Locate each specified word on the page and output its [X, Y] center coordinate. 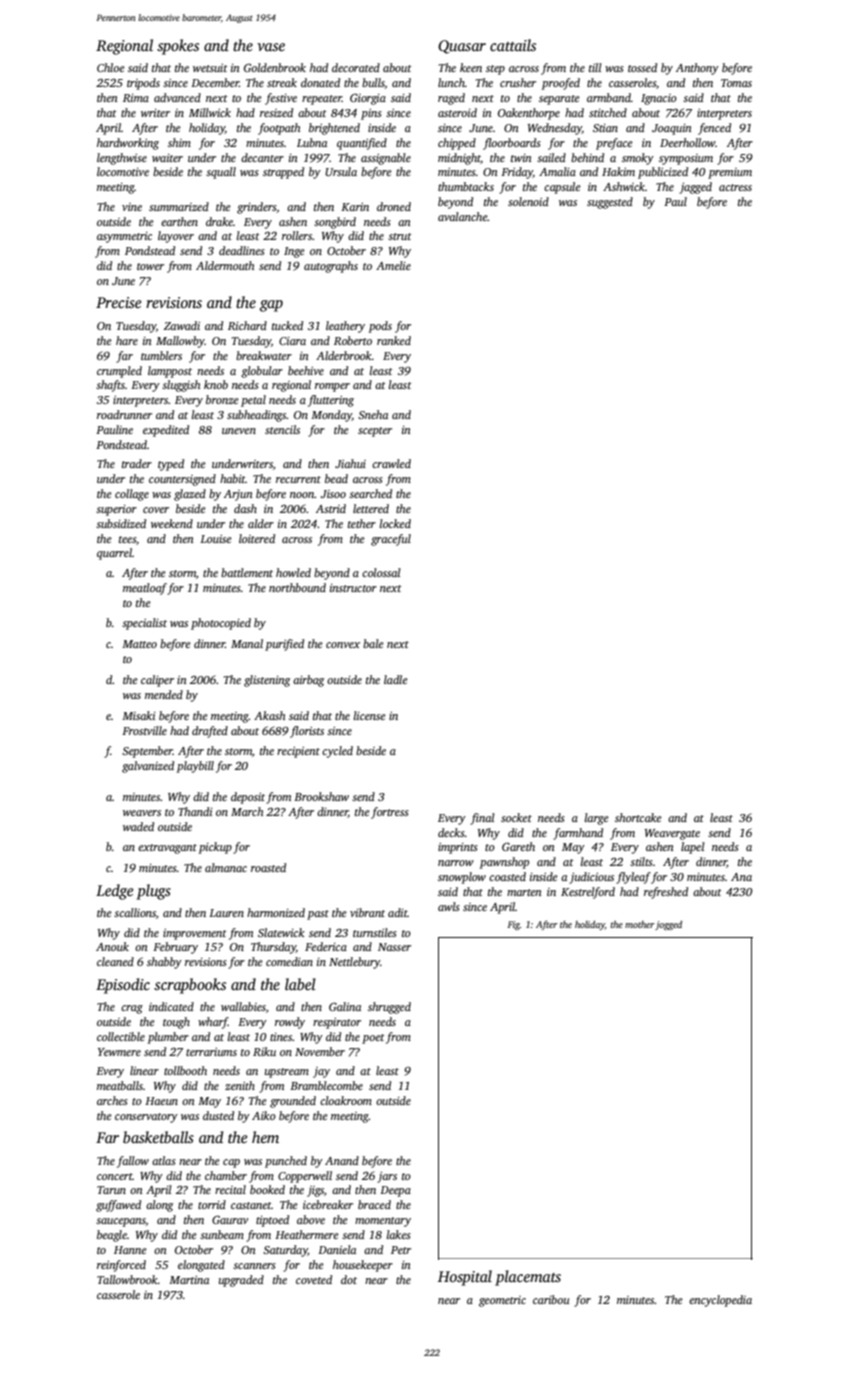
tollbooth [185, 1070]
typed [171, 465]
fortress [390, 813]
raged [451, 99]
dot [349, 1279]
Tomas [736, 83]
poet [373, 1039]
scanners [254, 1266]
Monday [331, 416]
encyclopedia [720, 1301]
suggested [610, 203]
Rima [136, 98]
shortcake [638, 817]
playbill [195, 767]
